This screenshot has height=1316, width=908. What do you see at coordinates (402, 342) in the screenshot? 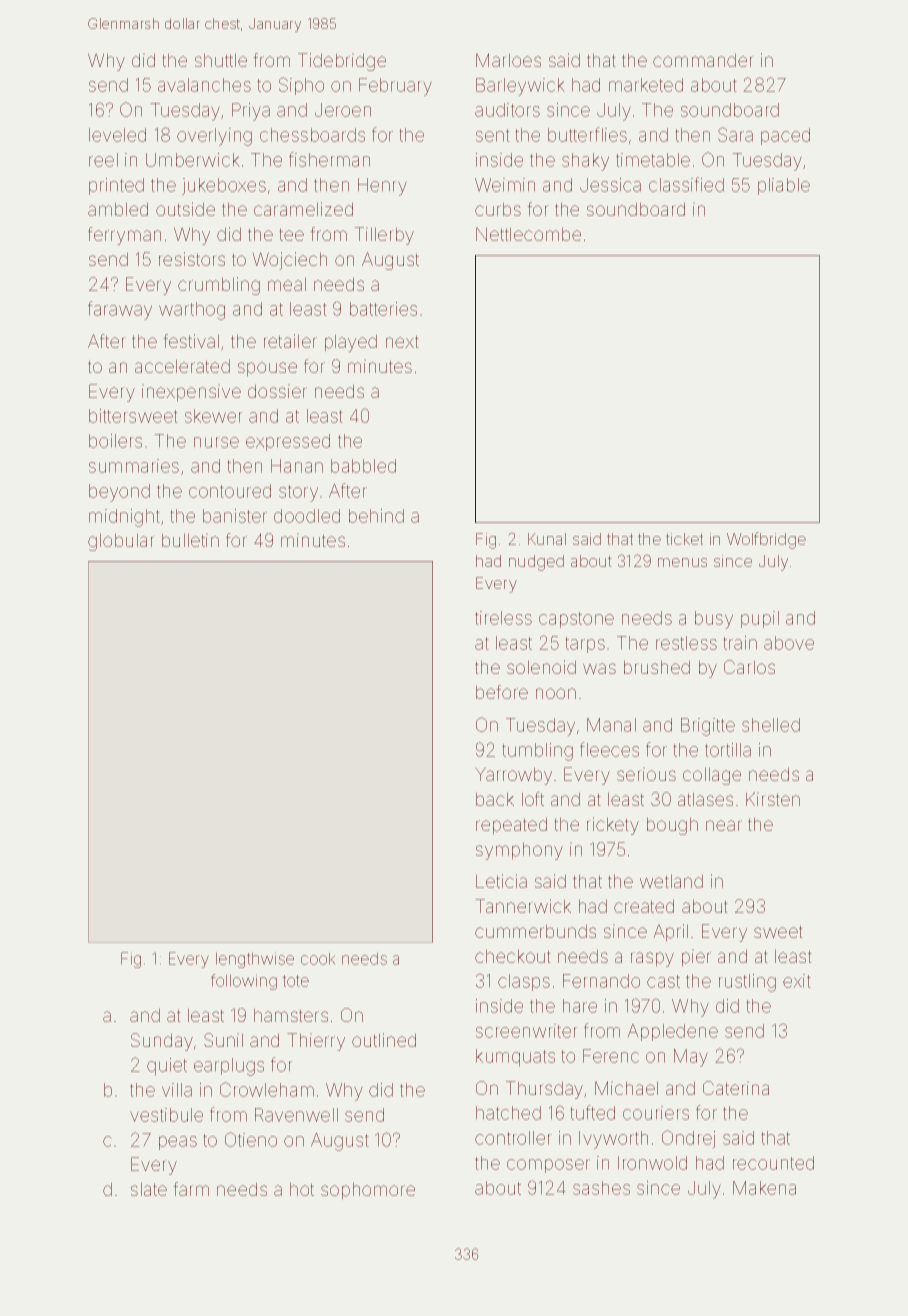
I see `next` at bounding box center [402, 342].
